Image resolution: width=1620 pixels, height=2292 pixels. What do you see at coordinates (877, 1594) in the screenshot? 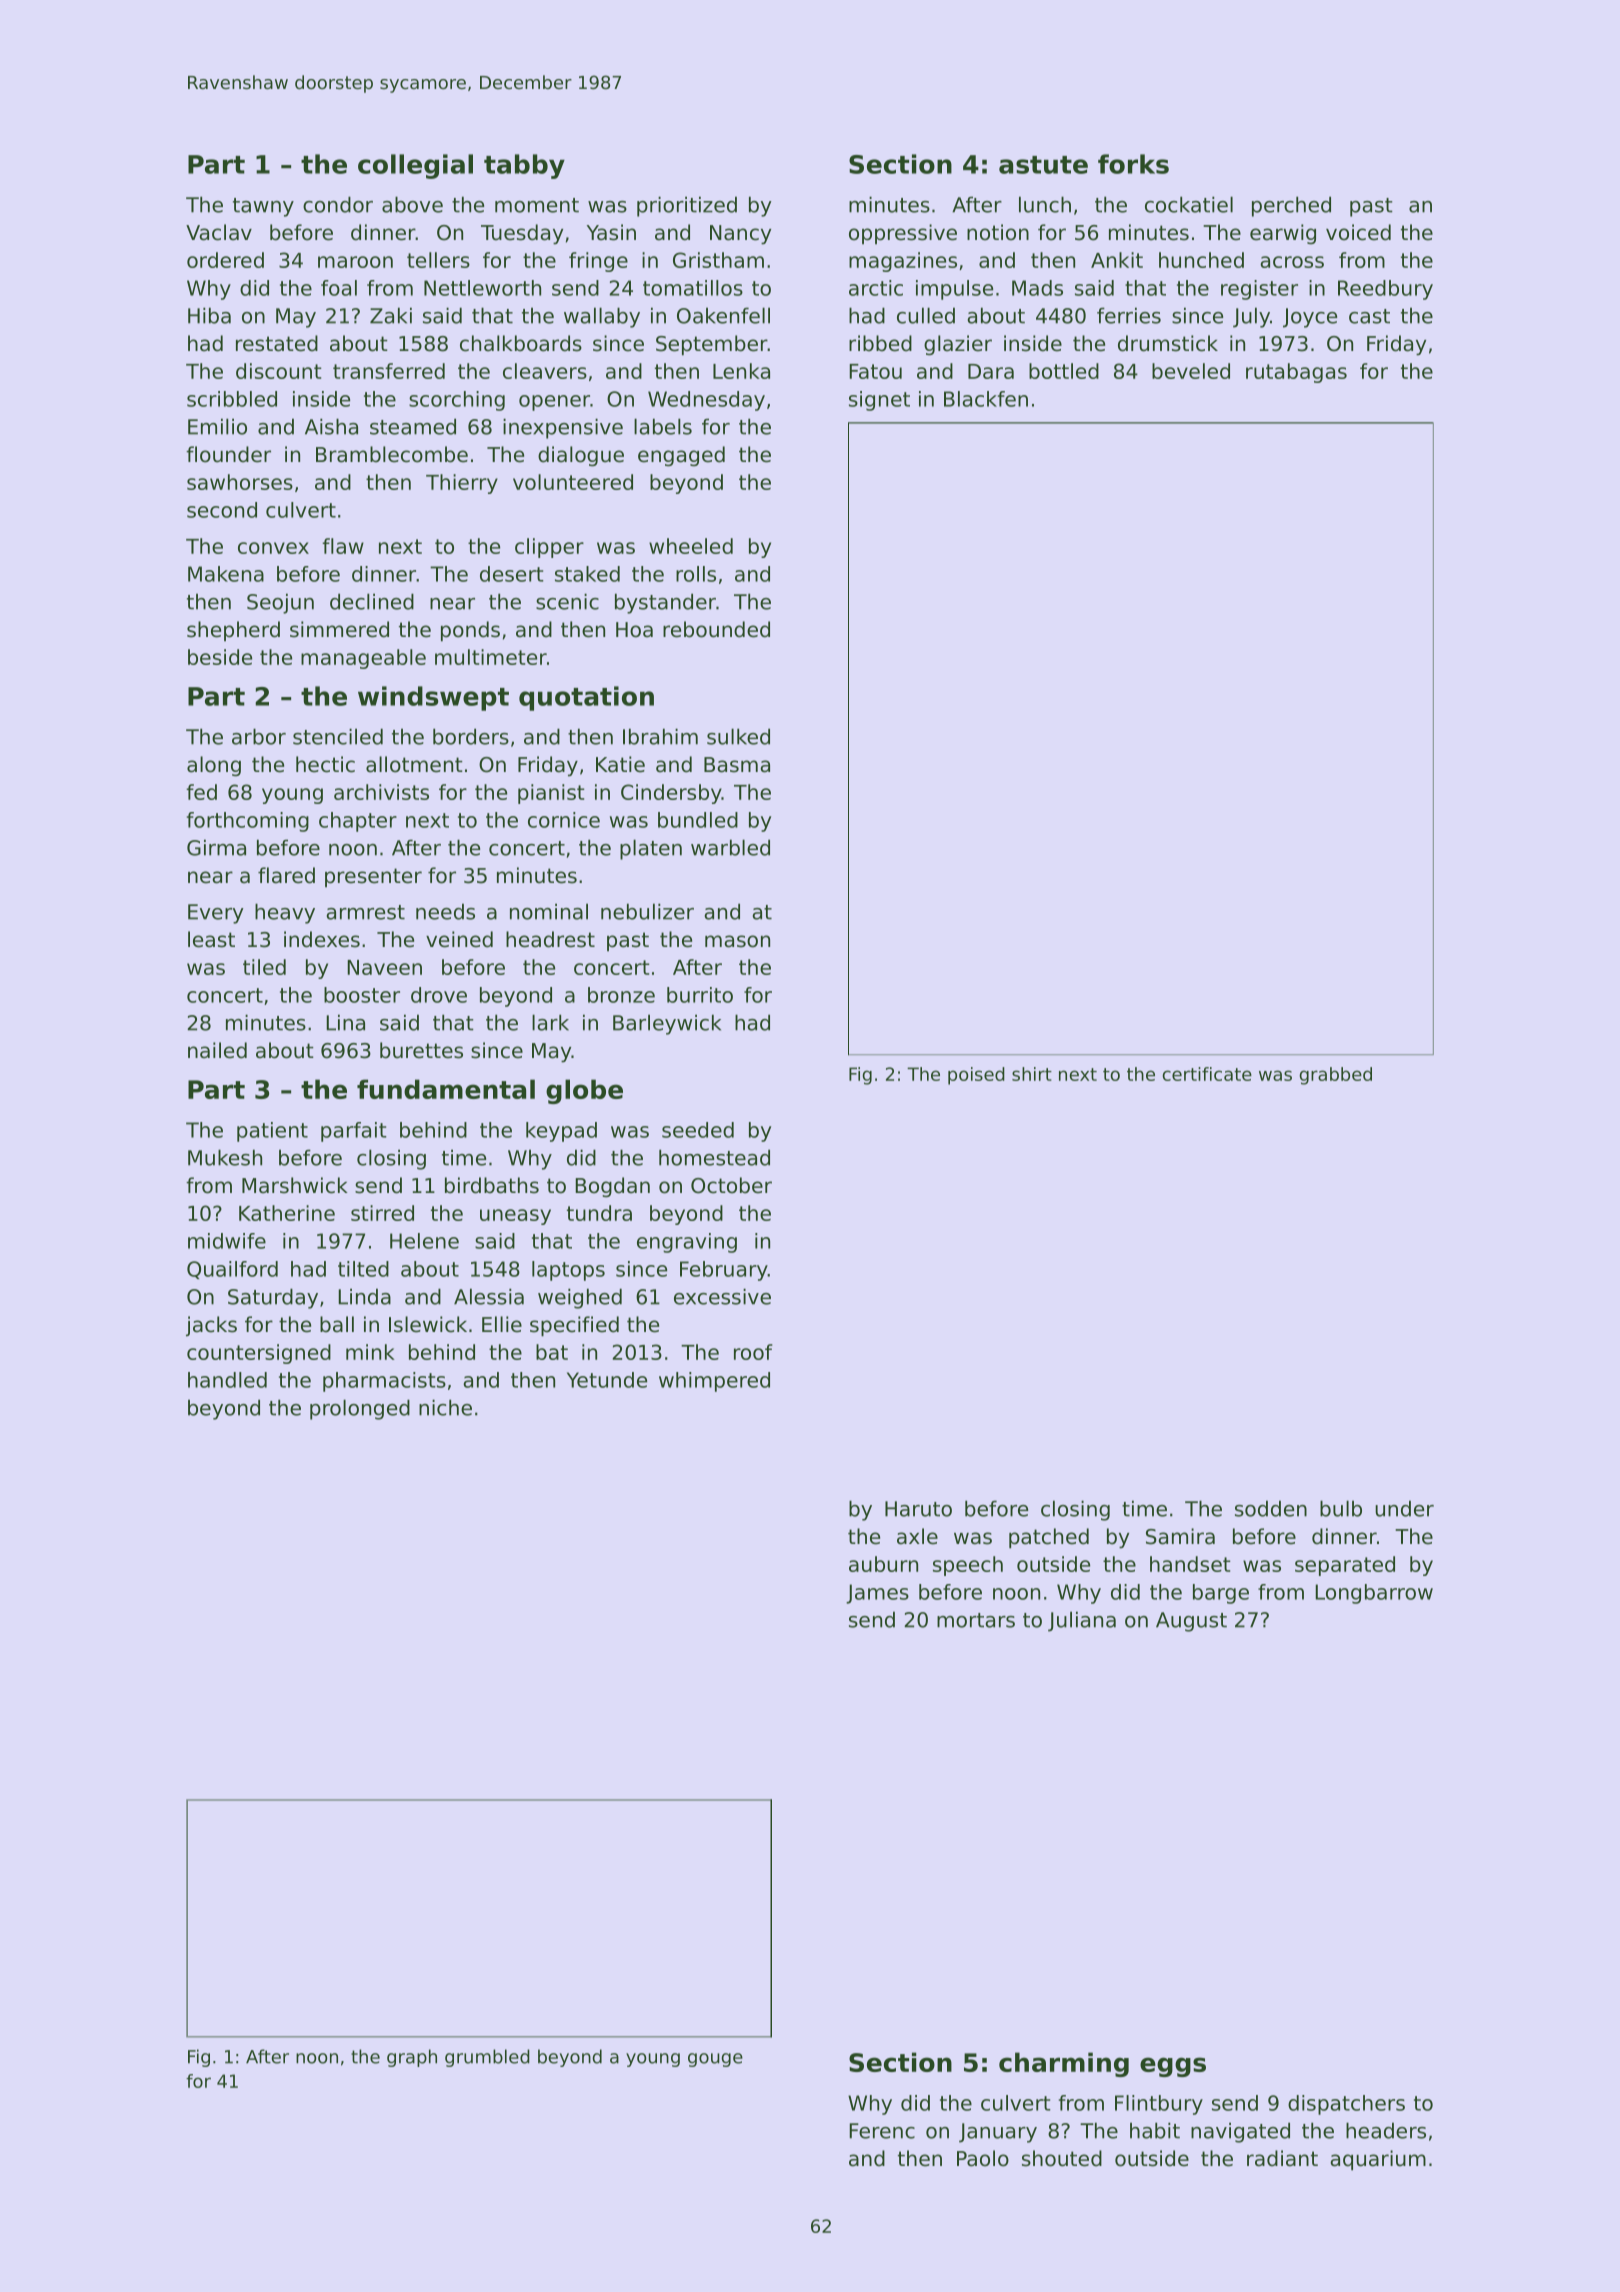
I see `James` at bounding box center [877, 1594].
